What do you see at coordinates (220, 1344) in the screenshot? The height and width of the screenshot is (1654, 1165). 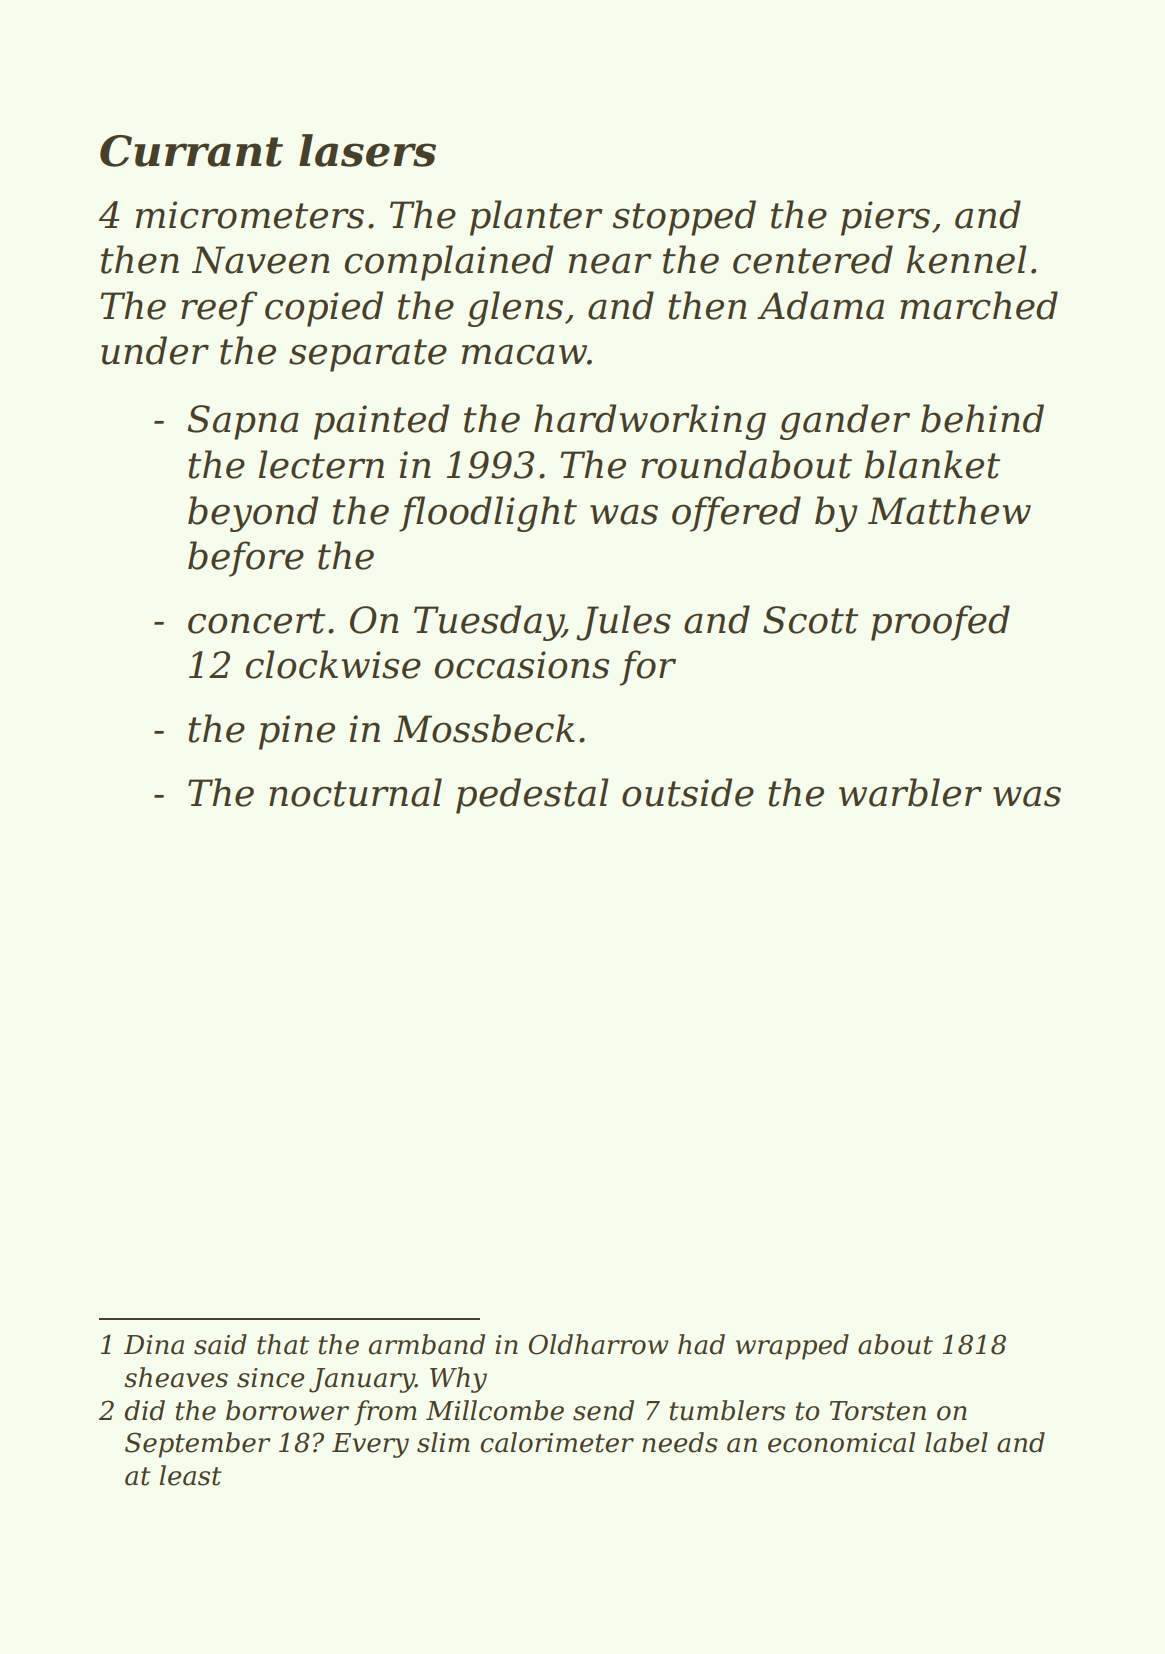 I see `said` at bounding box center [220, 1344].
